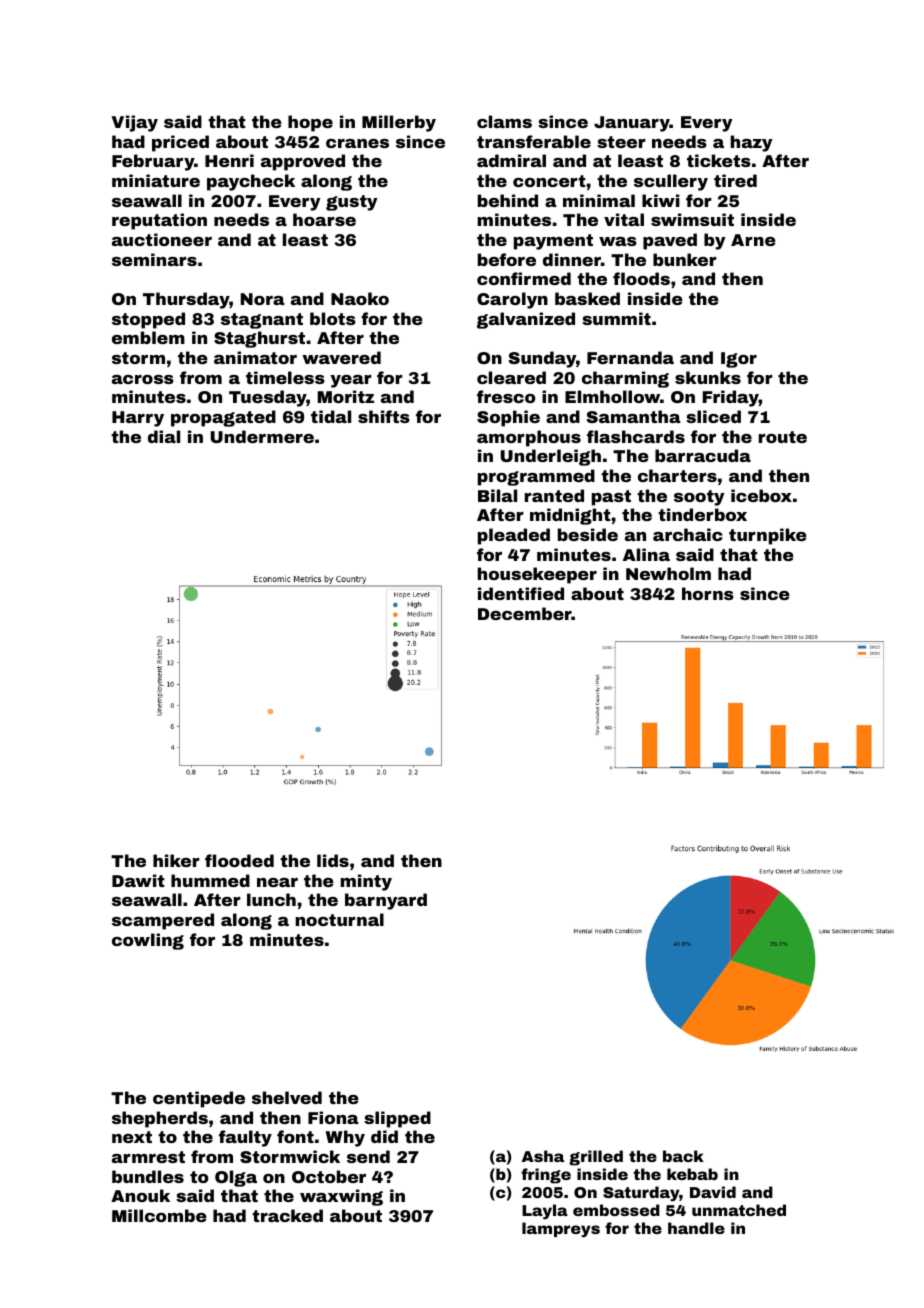  Describe the element at coordinates (148, 337) in the screenshot. I see `emblem` at that location.
